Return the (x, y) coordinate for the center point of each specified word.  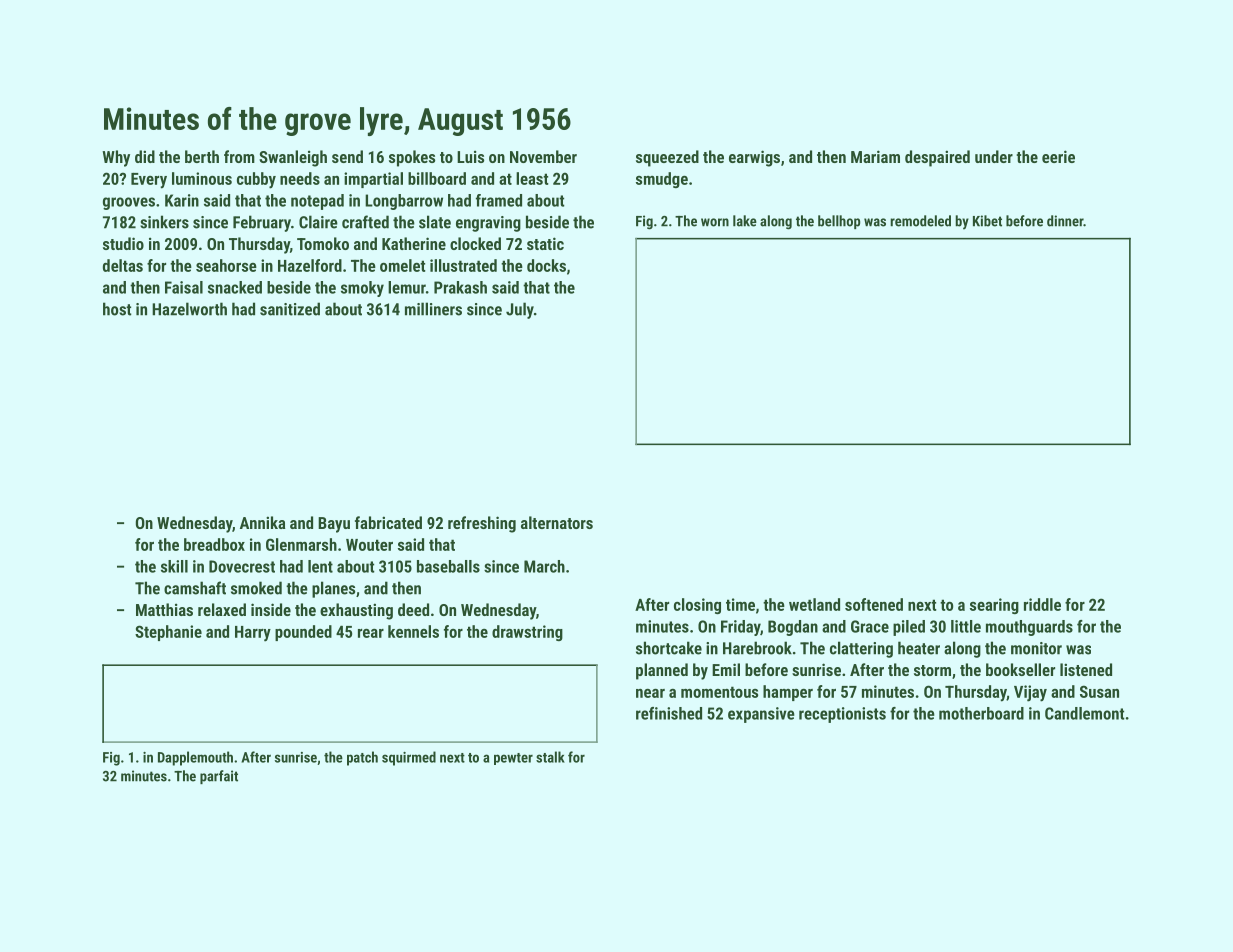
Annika (262, 522)
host (117, 309)
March (544, 566)
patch (362, 758)
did (145, 156)
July (520, 310)
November (543, 156)
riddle (1042, 604)
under (994, 156)
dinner (1065, 221)
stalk (550, 757)
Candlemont (1085, 713)
